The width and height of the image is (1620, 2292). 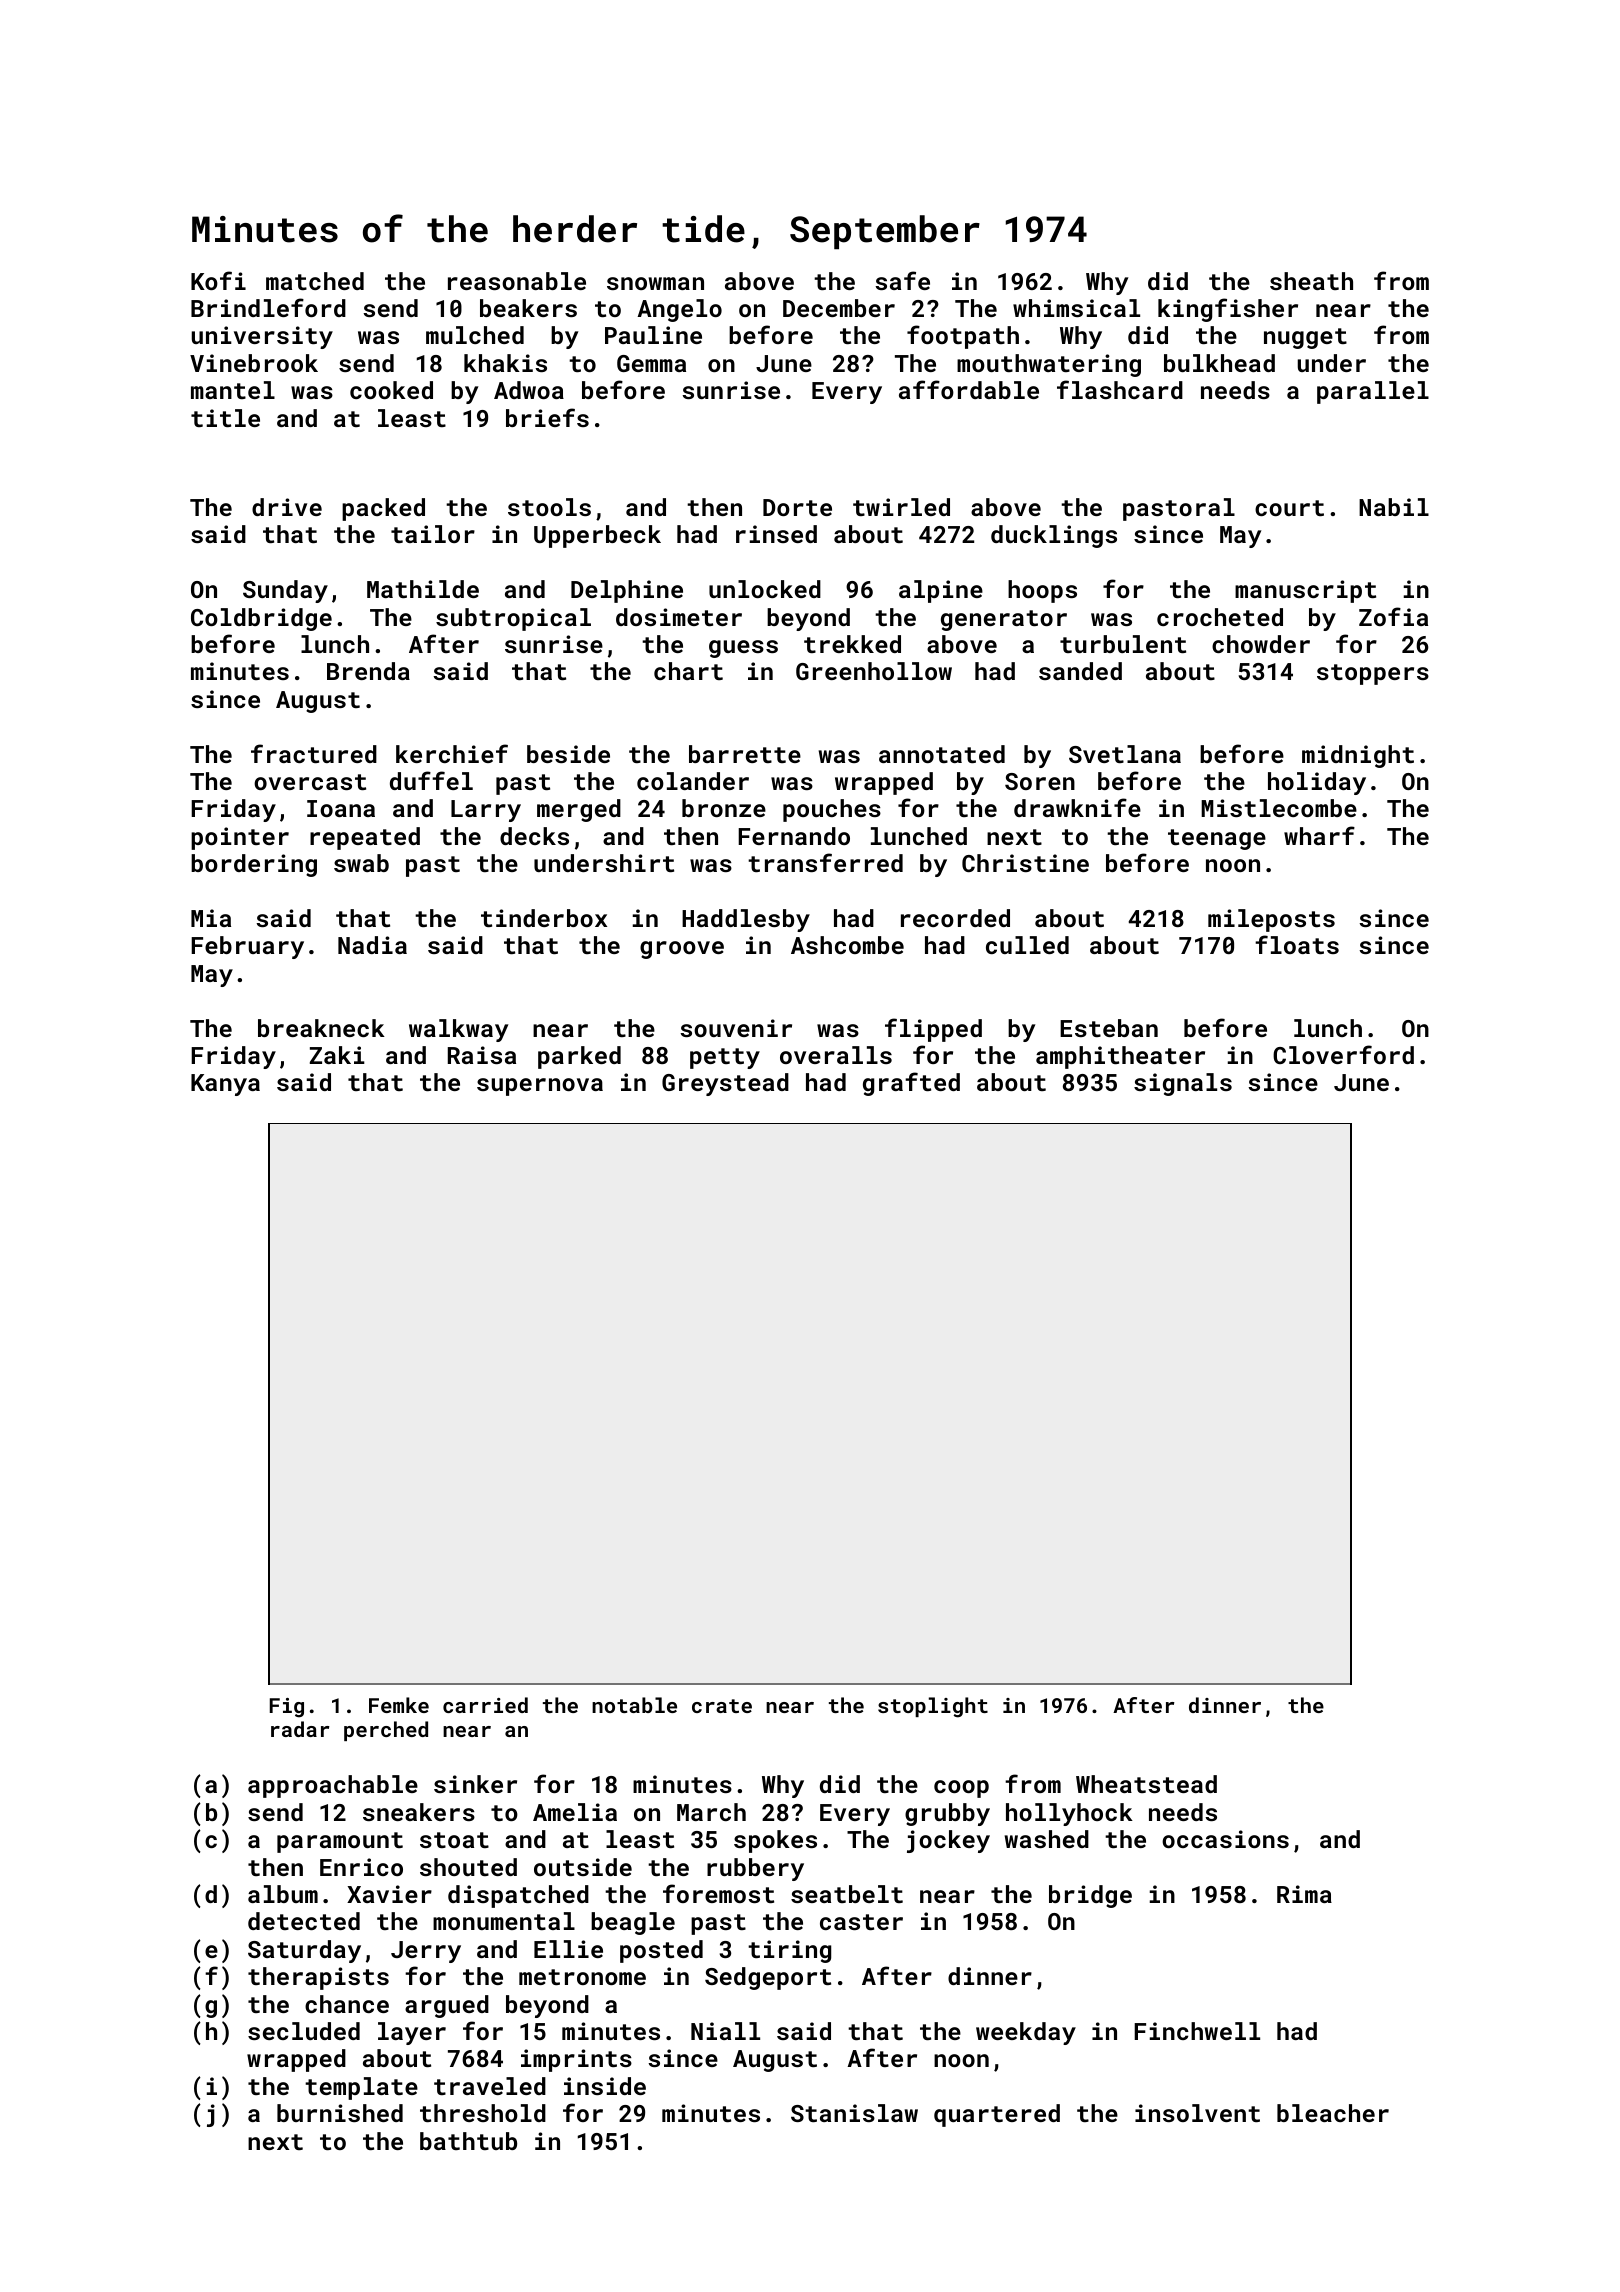 I want to click on annotated, so click(x=942, y=754).
